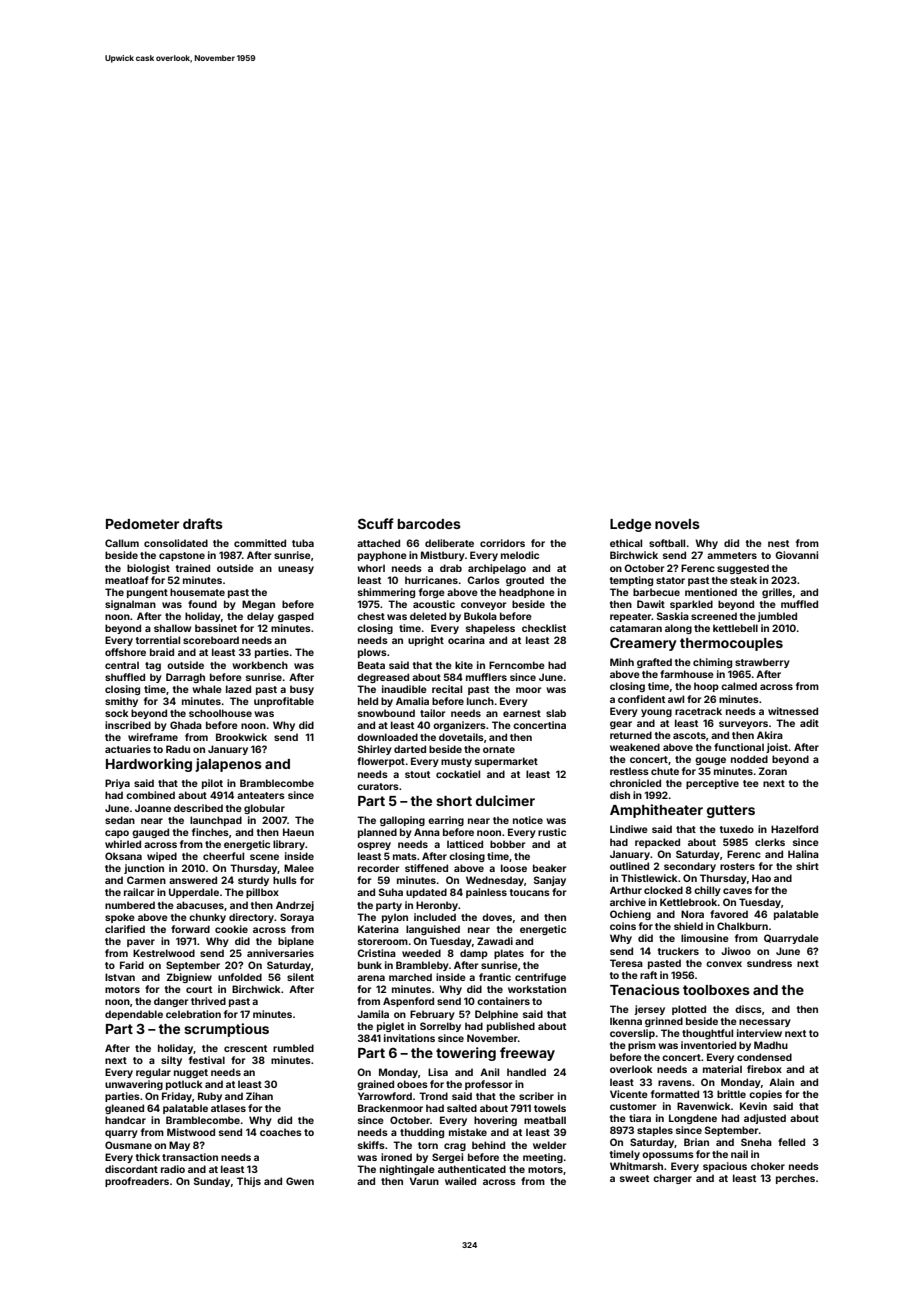  Describe the element at coordinates (137, 1182) in the screenshot. I see `proofreaders` at that location.
